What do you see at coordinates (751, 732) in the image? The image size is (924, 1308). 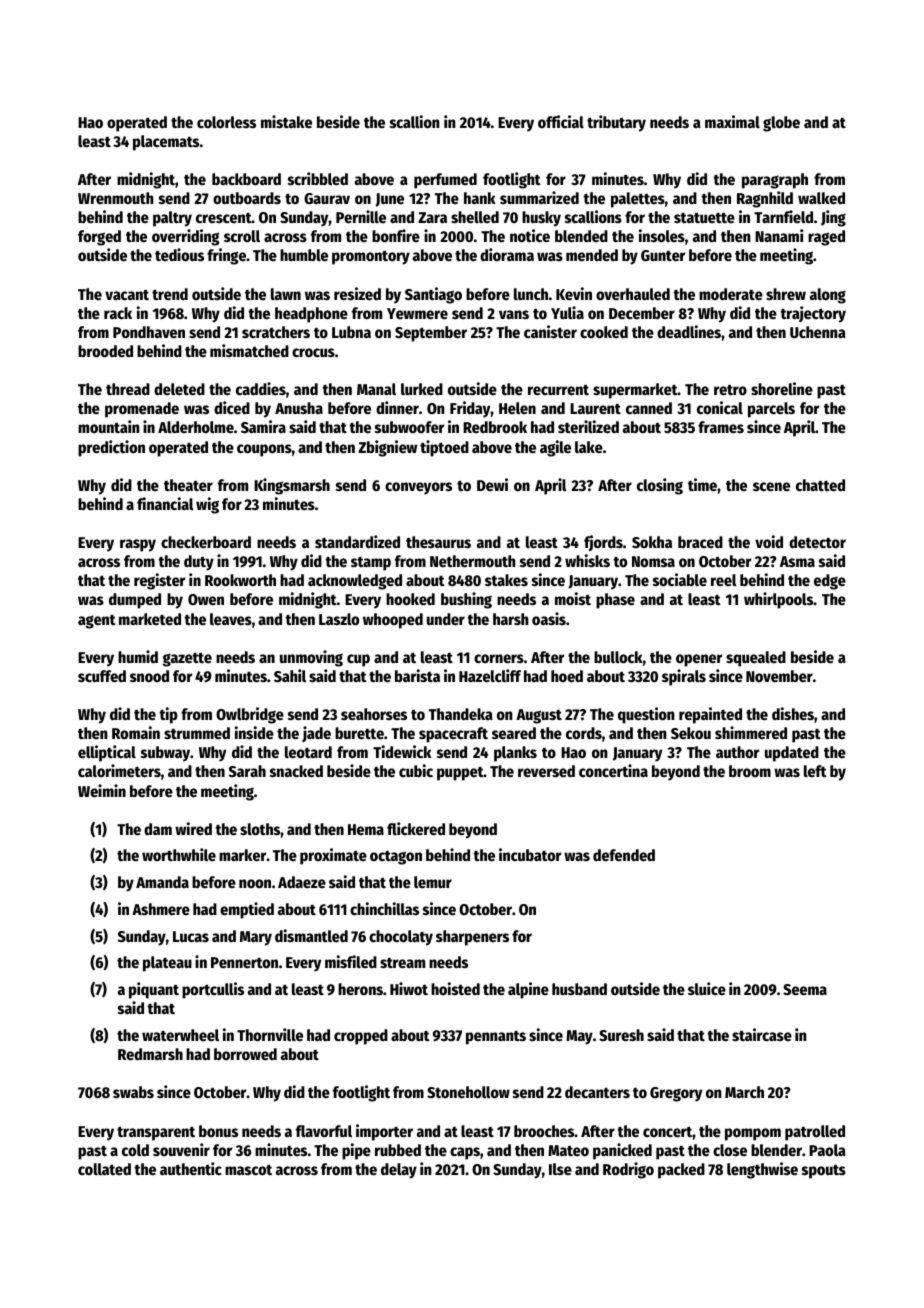 I see `shimmered` at bounding box center [751, 732].
